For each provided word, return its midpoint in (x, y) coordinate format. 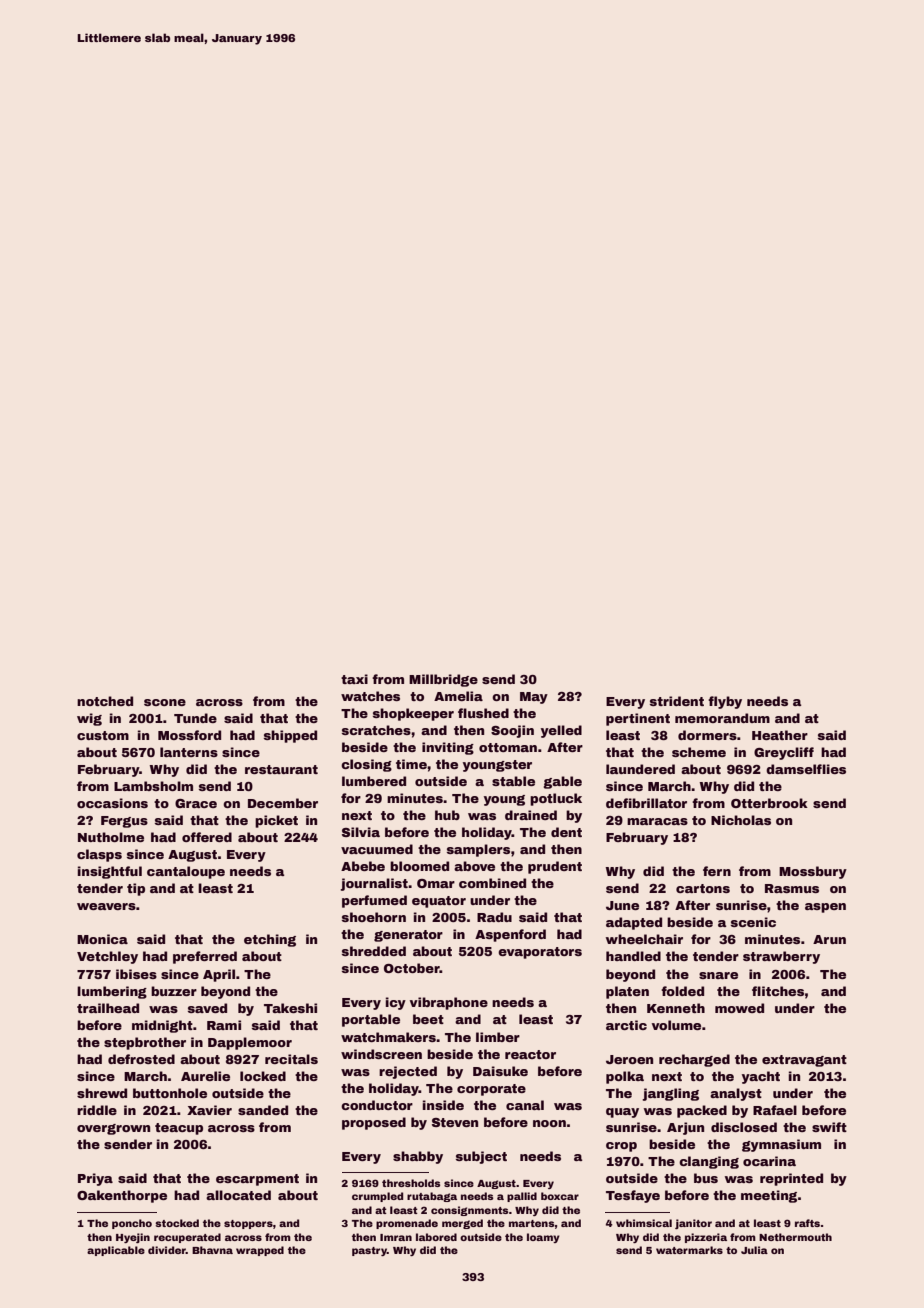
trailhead (108, 1008)
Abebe (363, 866)
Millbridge (443, 680)
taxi (354, 679)
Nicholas (741, 820)
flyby (725, 702)
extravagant (804, 1061)
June (622, 905)
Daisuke (500, 1071)
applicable (116, 1251)
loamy (543, 1238)
